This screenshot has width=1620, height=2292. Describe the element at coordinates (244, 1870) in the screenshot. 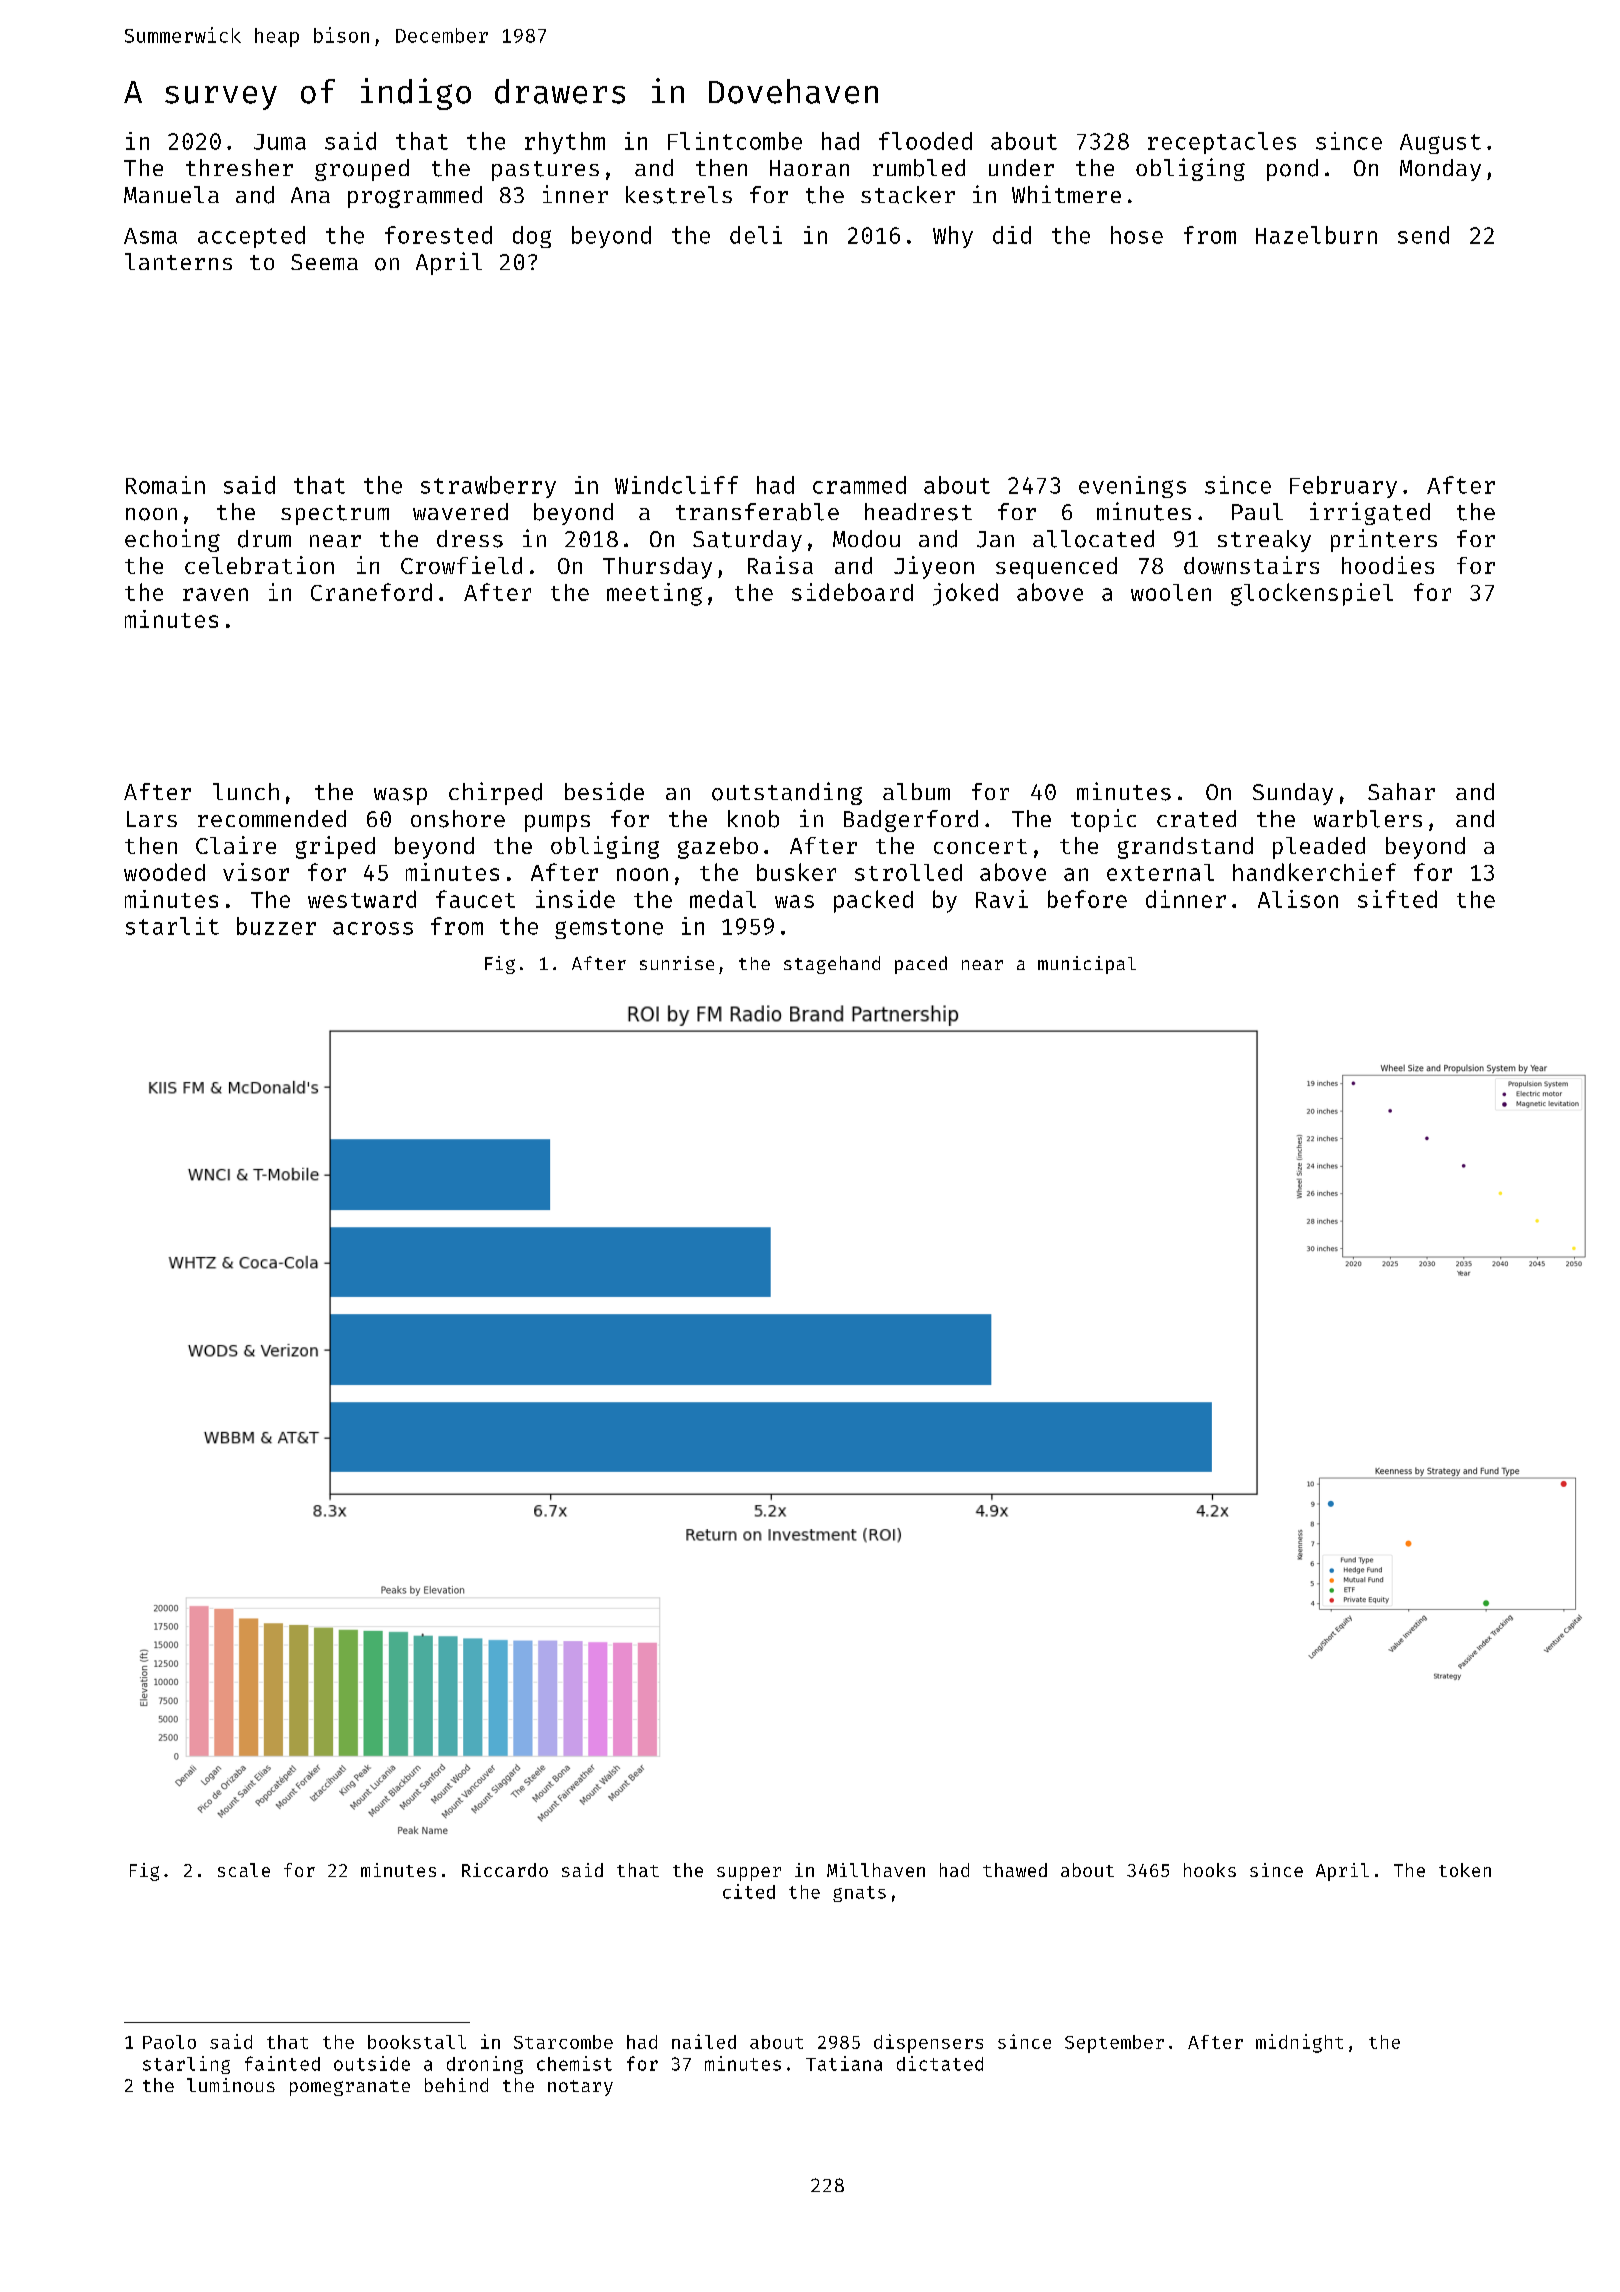

I see `scale` at that location.
